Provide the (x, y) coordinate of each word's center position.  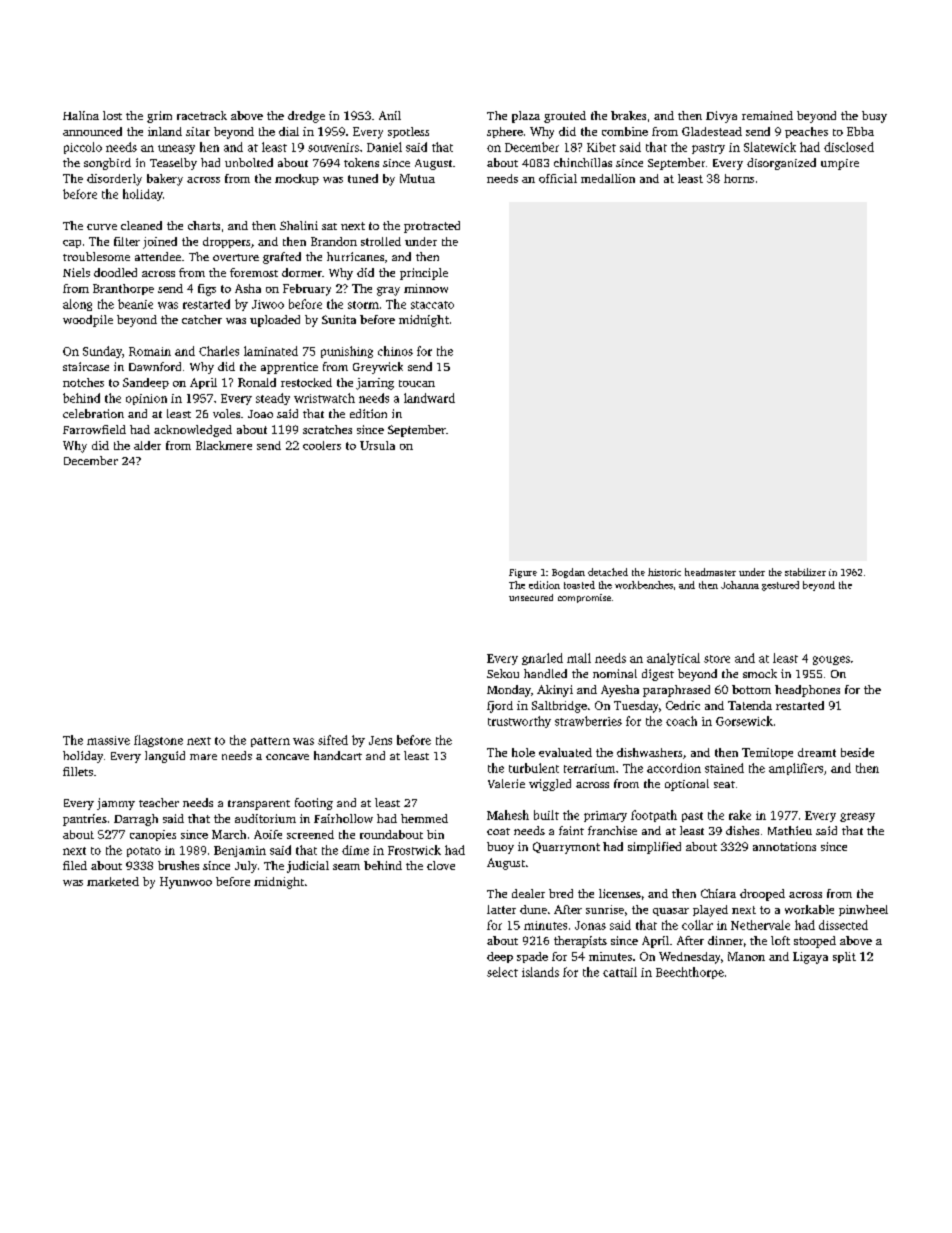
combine (625, 131)
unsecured (531, 597)
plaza (526, 117)
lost (112, 115)
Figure (523, 573)
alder (147, 445)
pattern (270, 742)
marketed (113, 881)
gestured (780, 586)
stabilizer (805, 572)
